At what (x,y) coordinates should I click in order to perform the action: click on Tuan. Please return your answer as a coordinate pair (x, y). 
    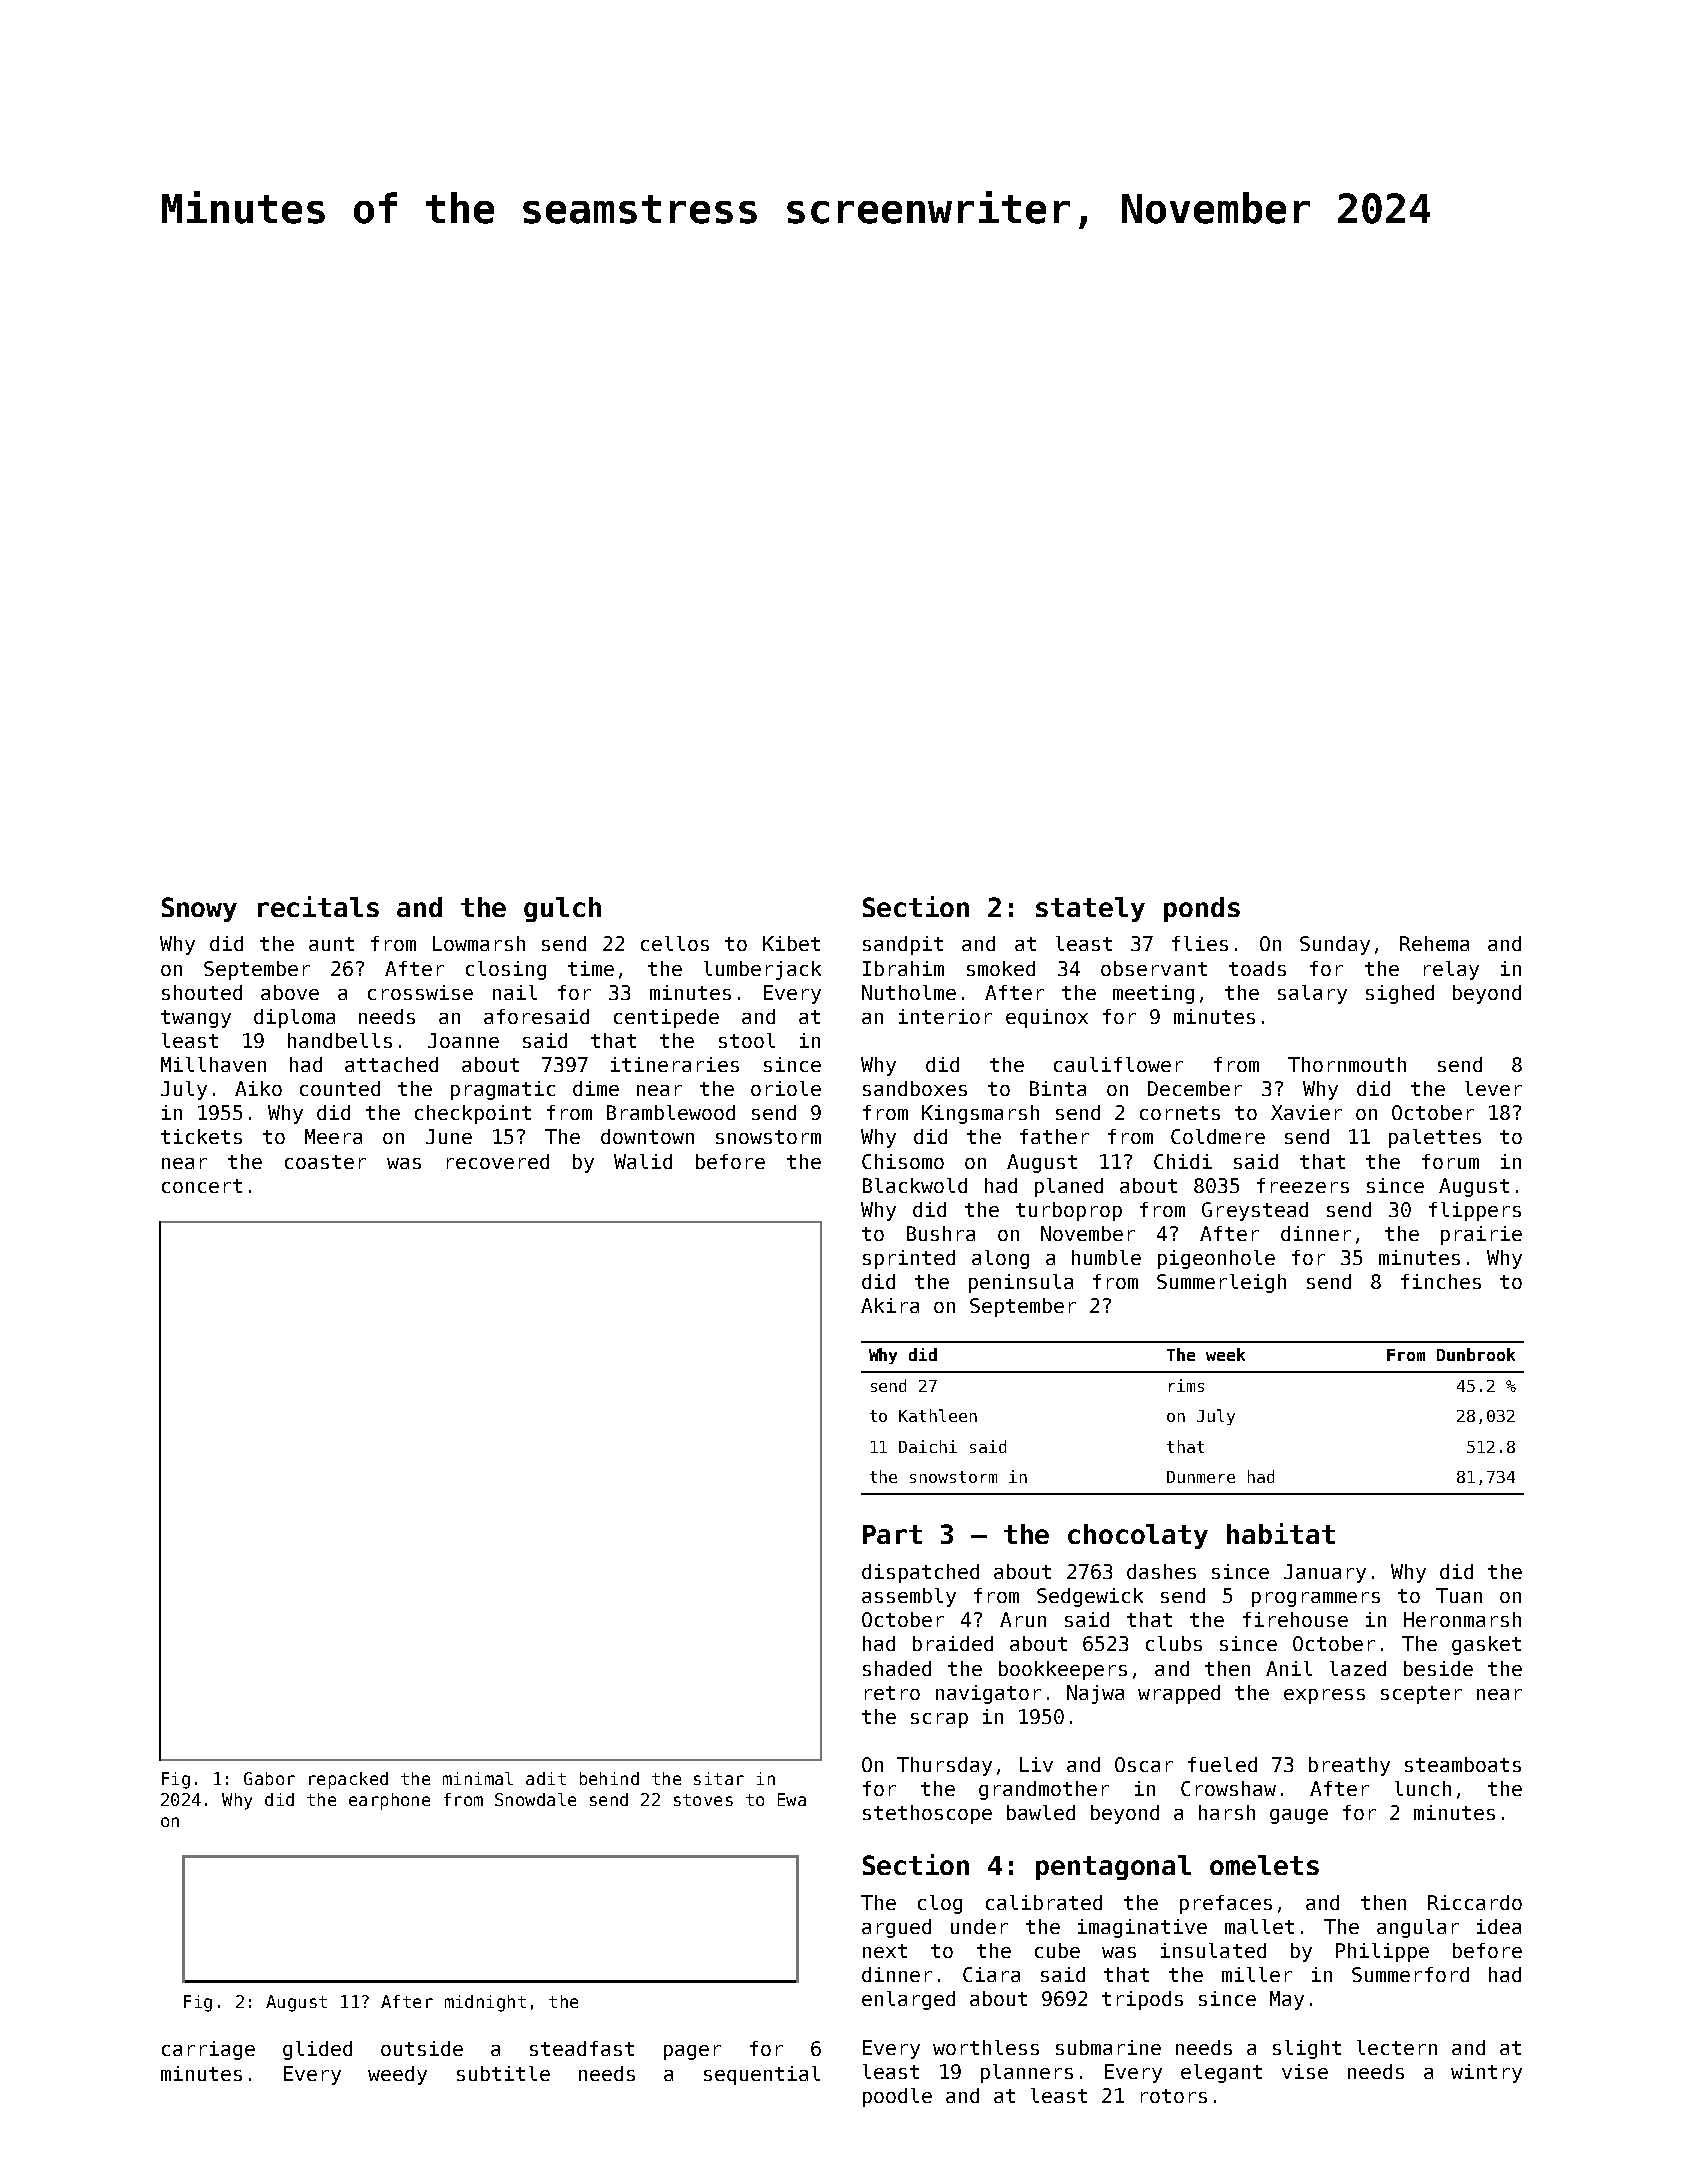
    Looking at the image, I should click on (1459, 1595).
